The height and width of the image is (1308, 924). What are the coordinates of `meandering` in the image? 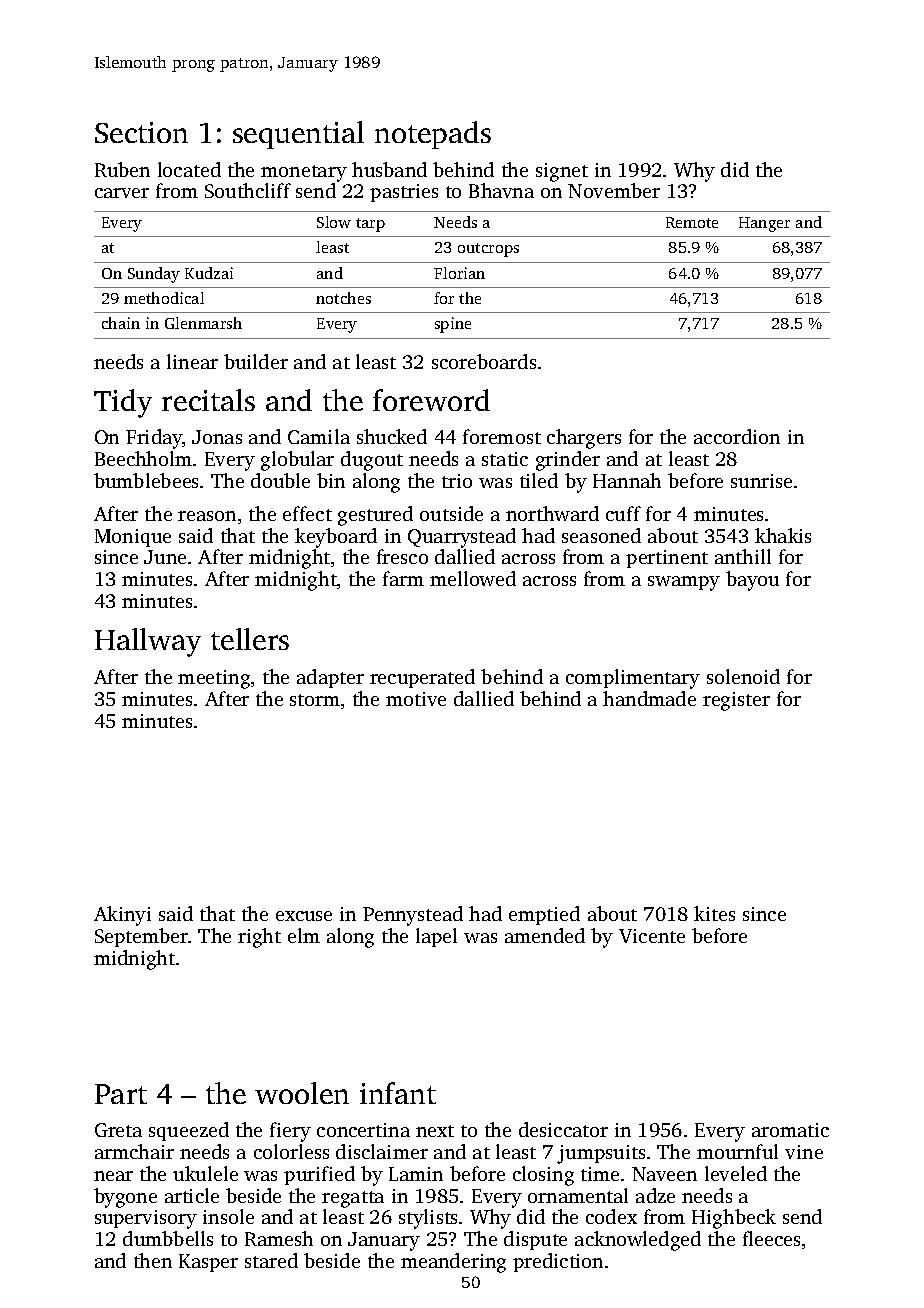 It's located at (453, 1263).
